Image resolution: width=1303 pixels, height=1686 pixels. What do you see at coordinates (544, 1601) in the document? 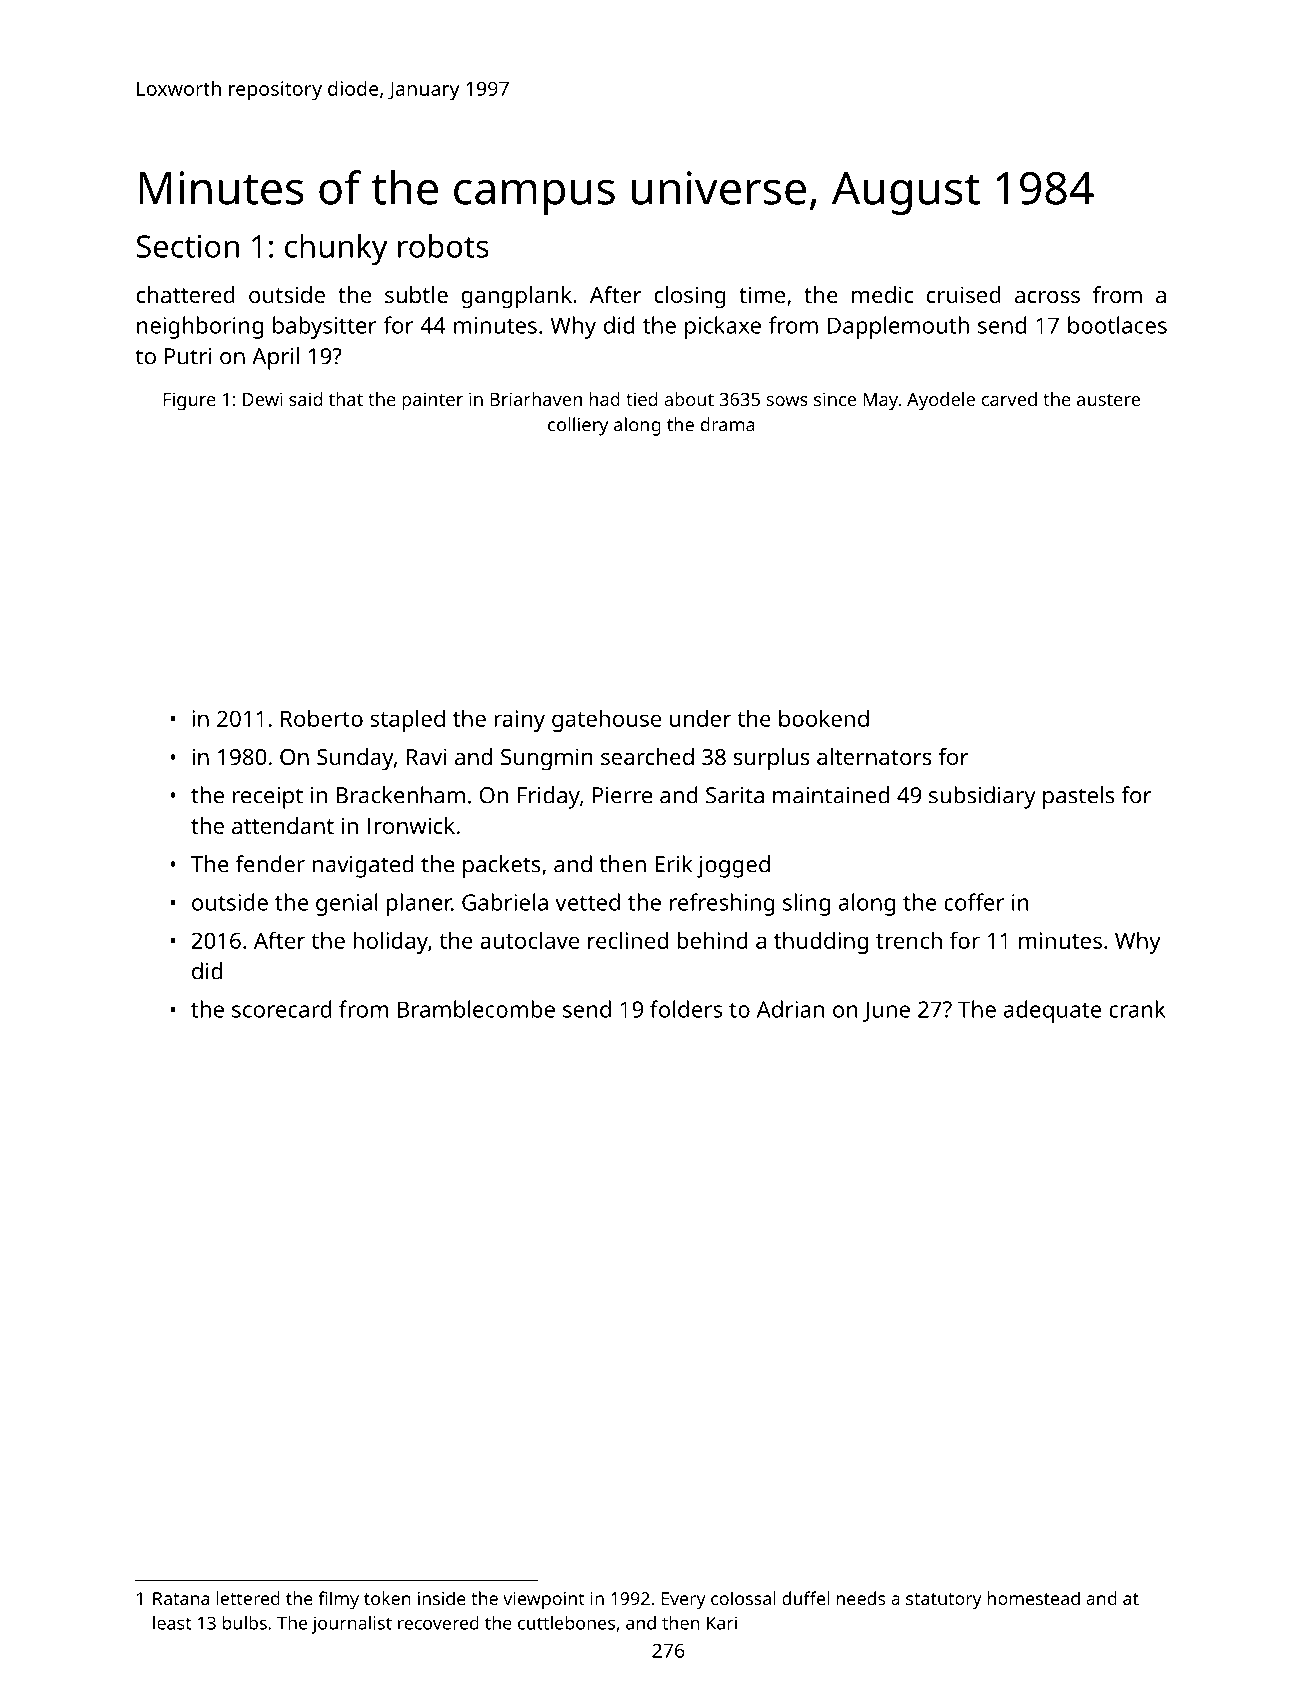
I see `viewpoint` at bounding box center [544, 1601].
